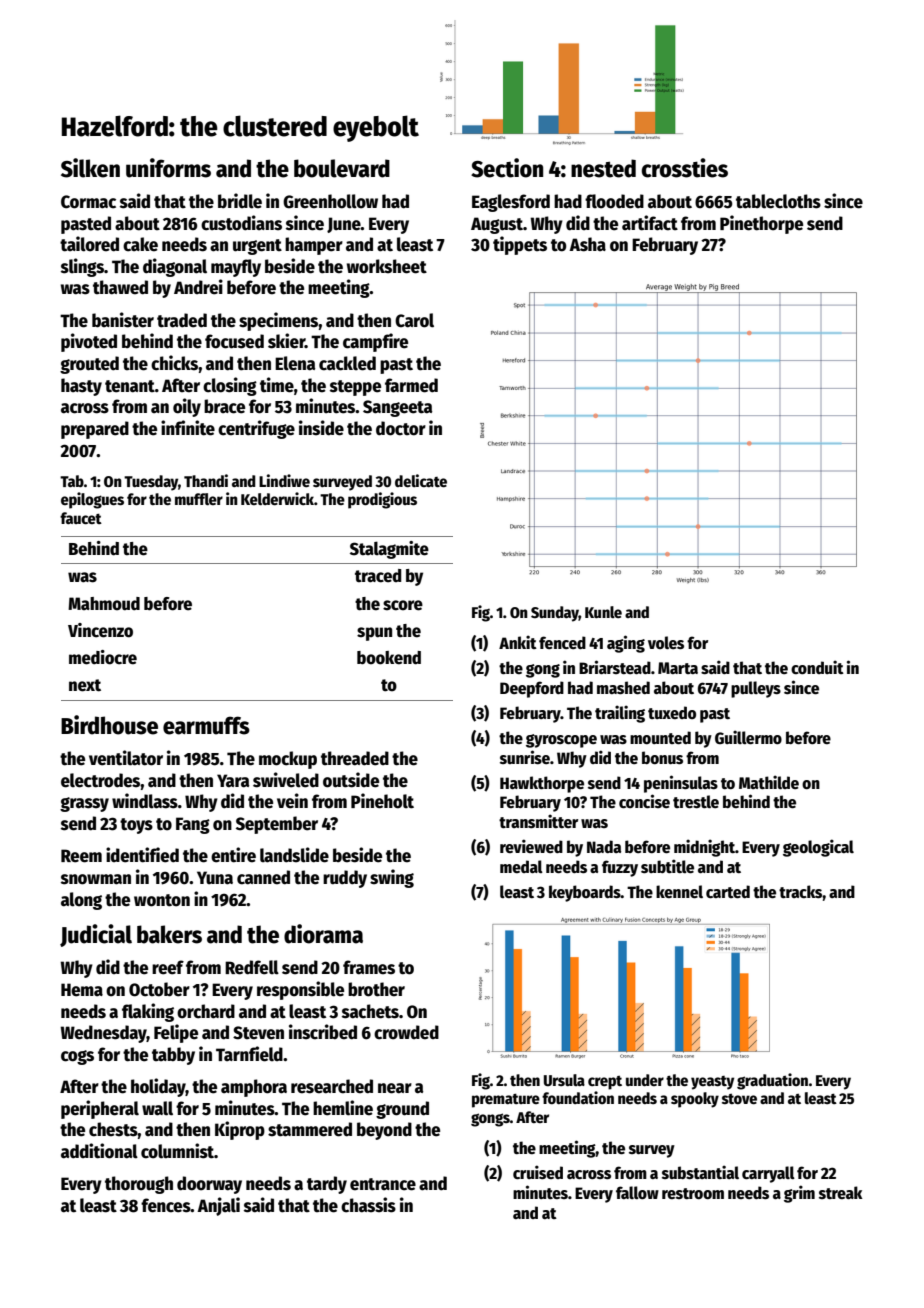 The height and width of the document is (1308, 924). I want to click on ventilator, so click(126, 758).
